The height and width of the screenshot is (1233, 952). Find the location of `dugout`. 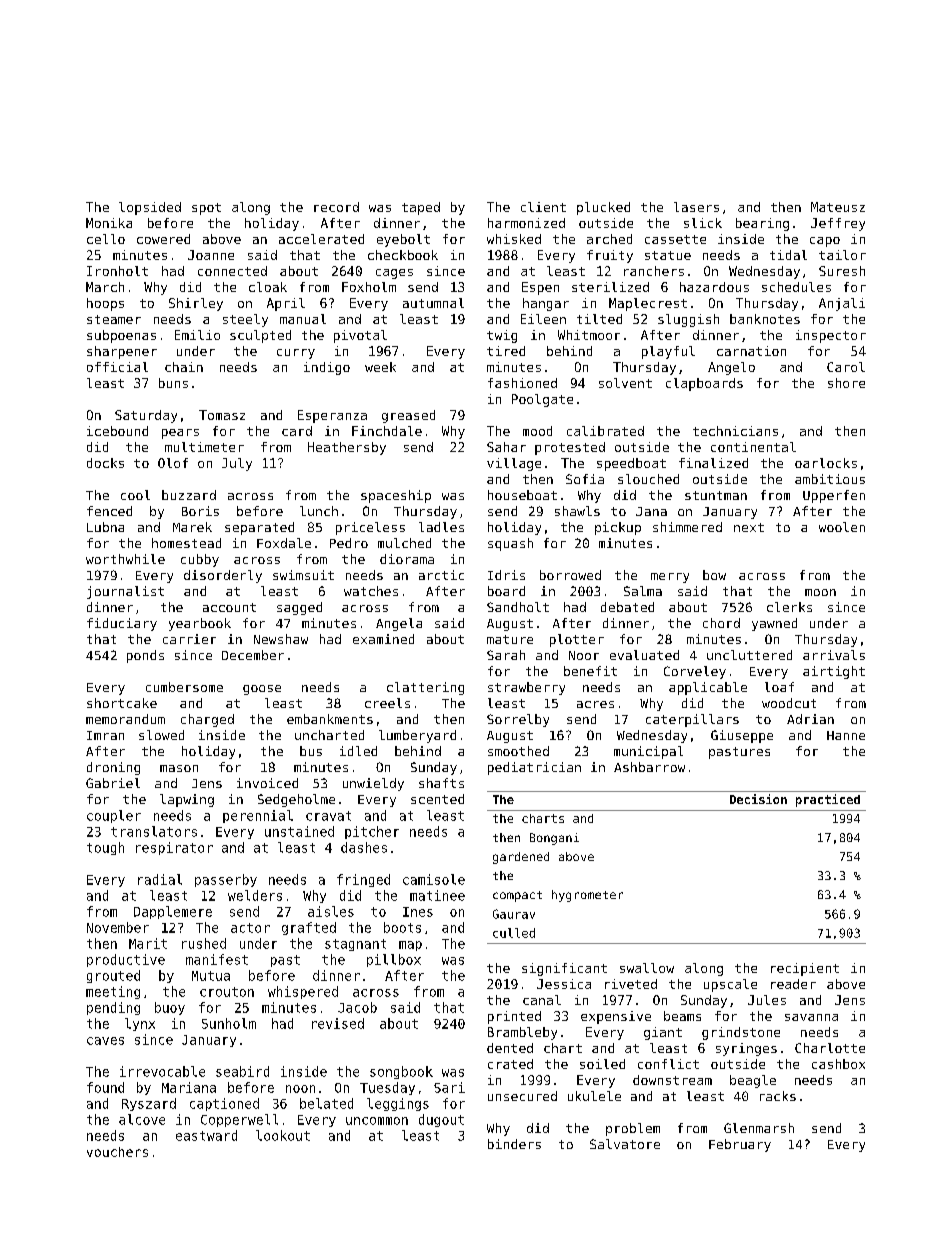

dugout is located at coordinates (441, 1120).
